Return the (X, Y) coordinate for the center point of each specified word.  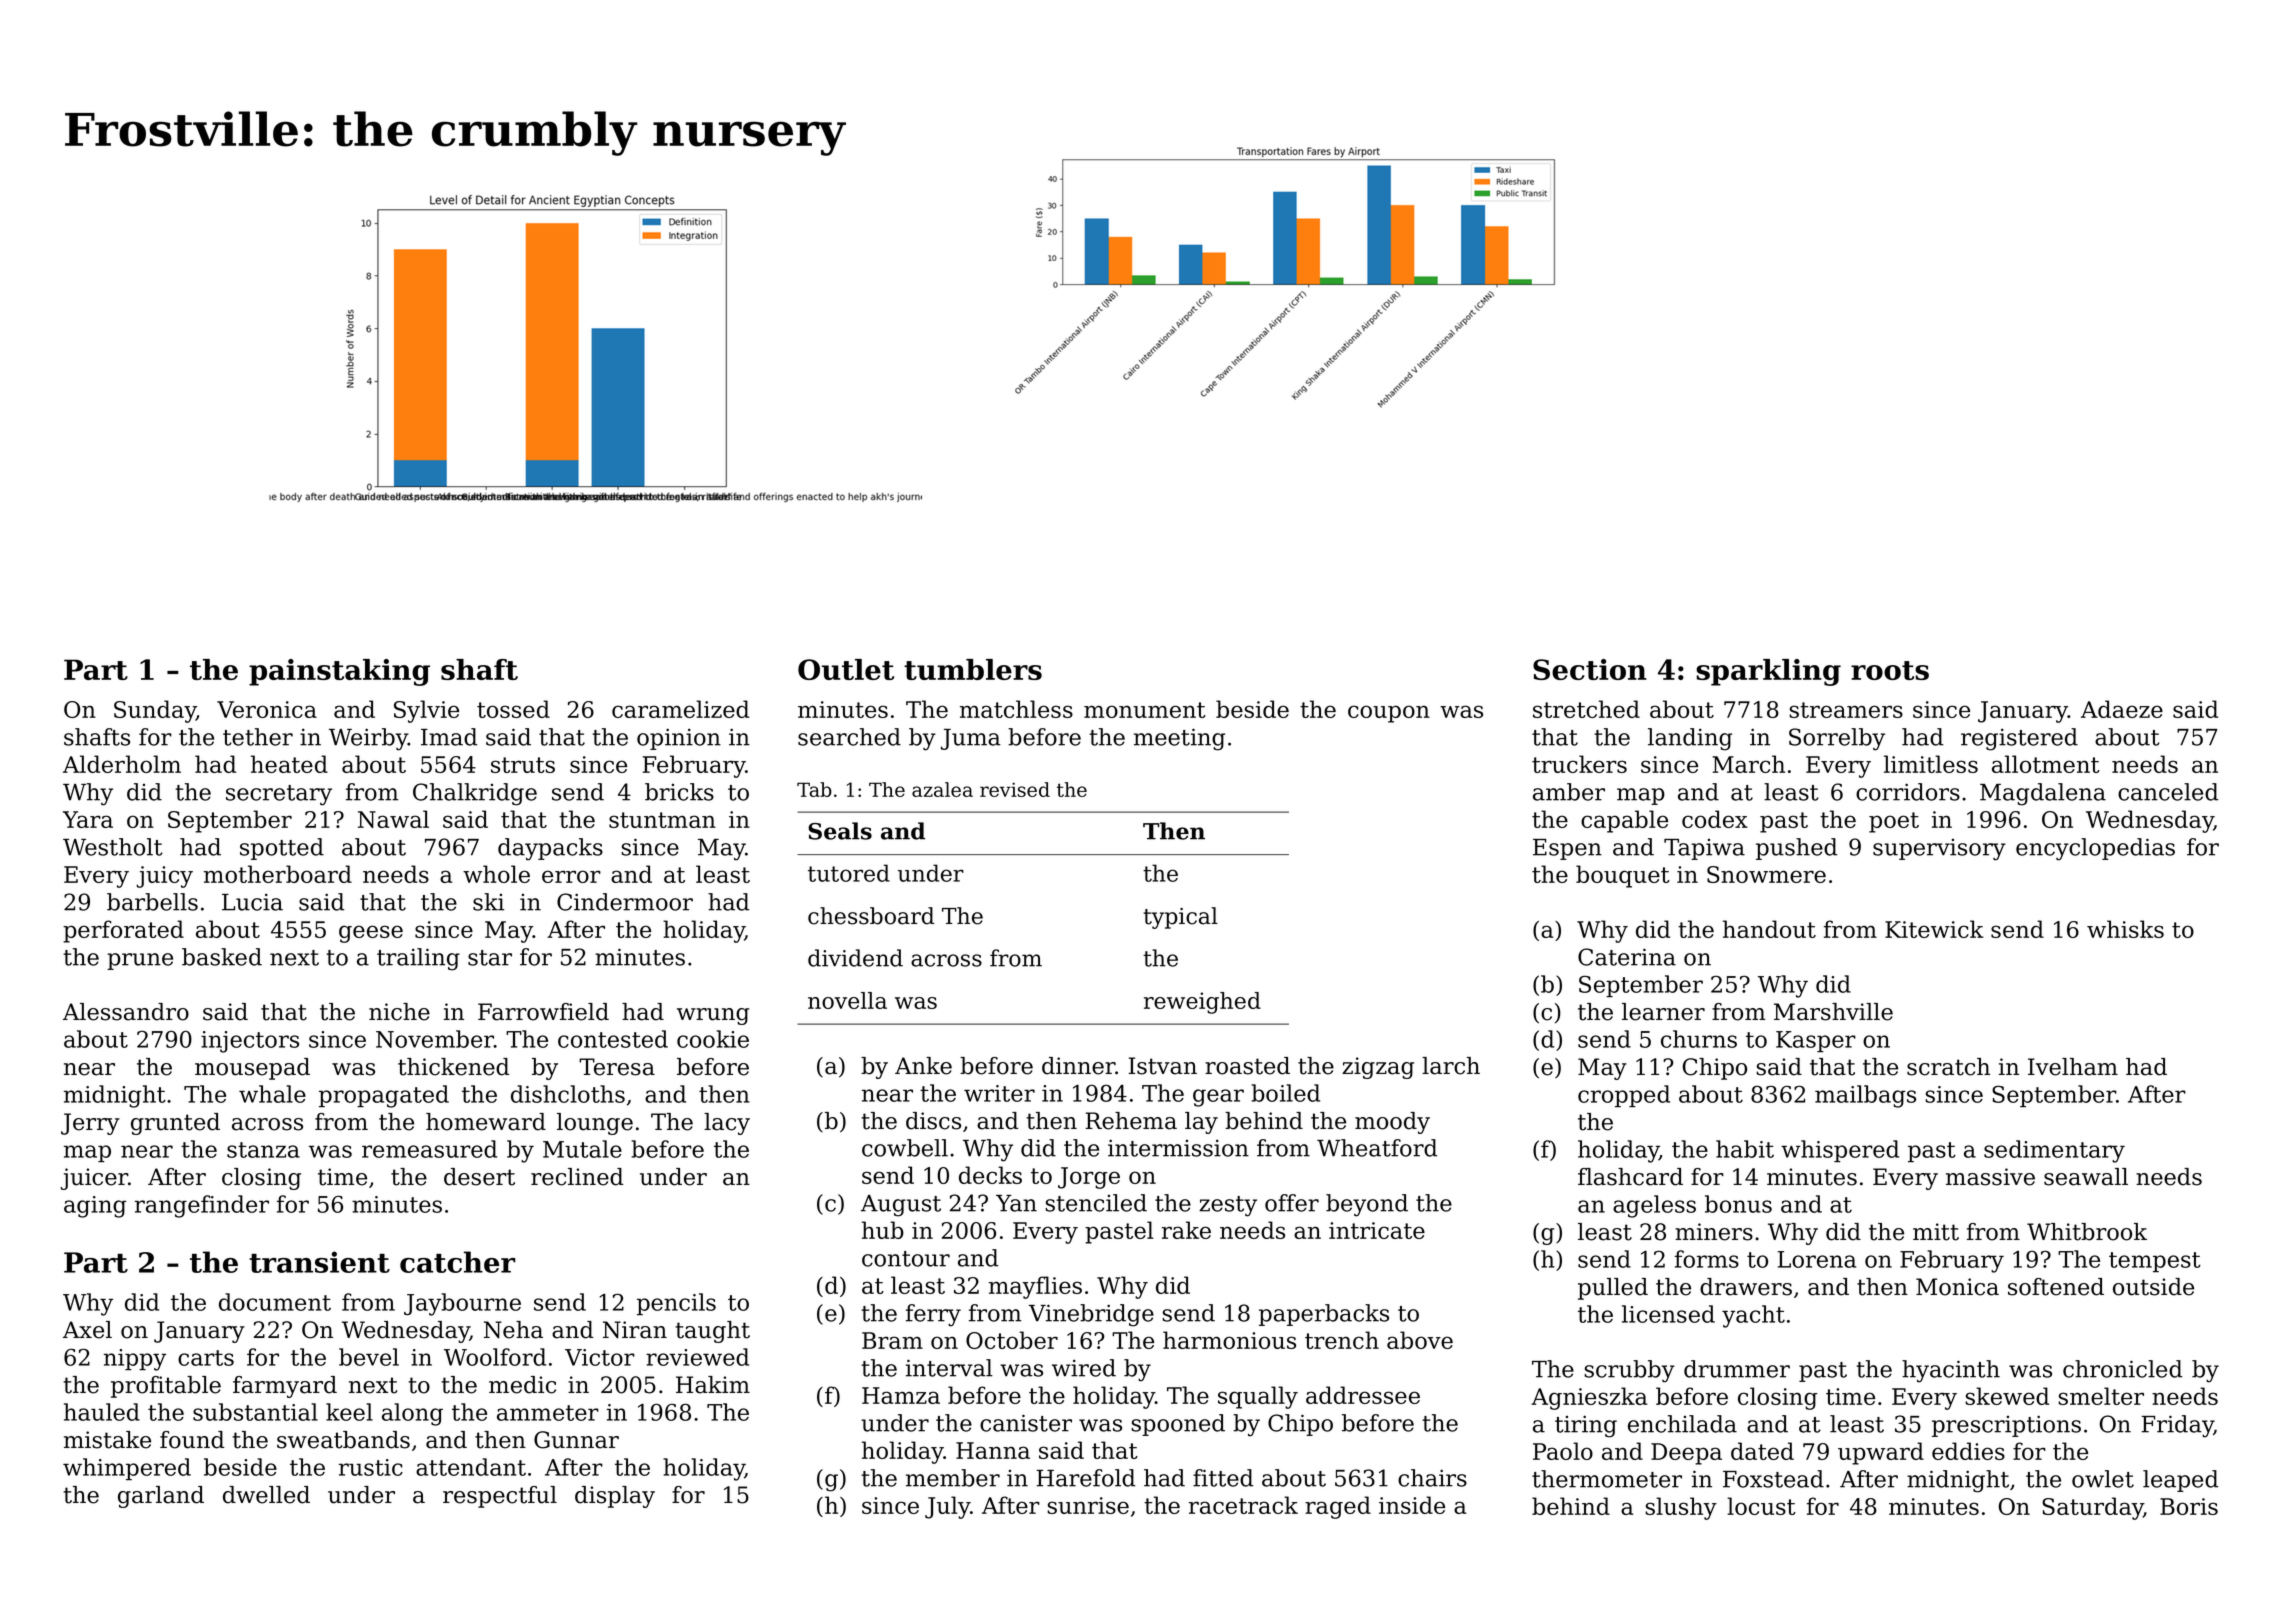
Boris (2189, 1506)
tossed (513, 709)
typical (1180, 918)
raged (1338, 1507)
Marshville (1833, 1012)
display (615, 1497)
